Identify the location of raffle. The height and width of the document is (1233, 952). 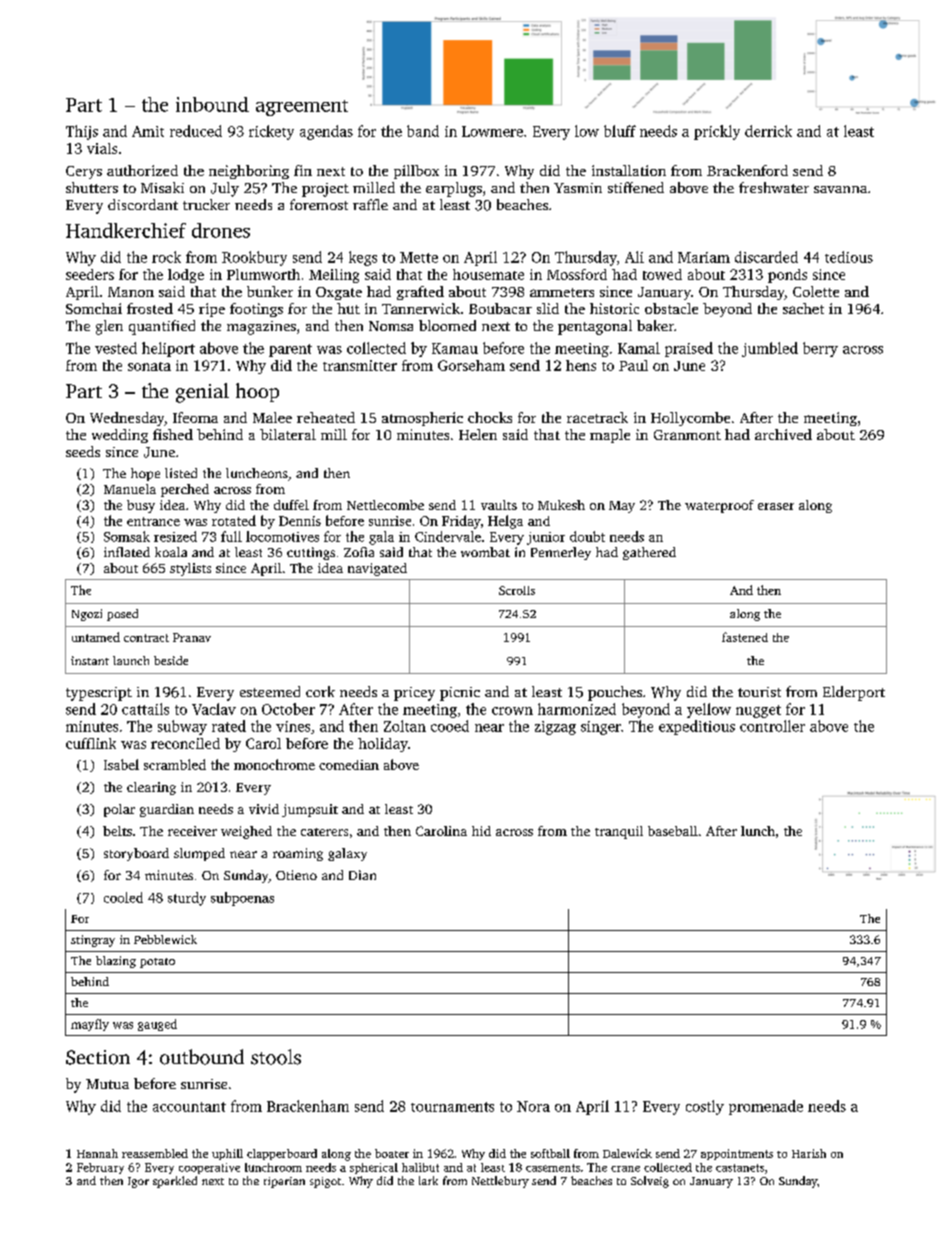
(370, 204).
